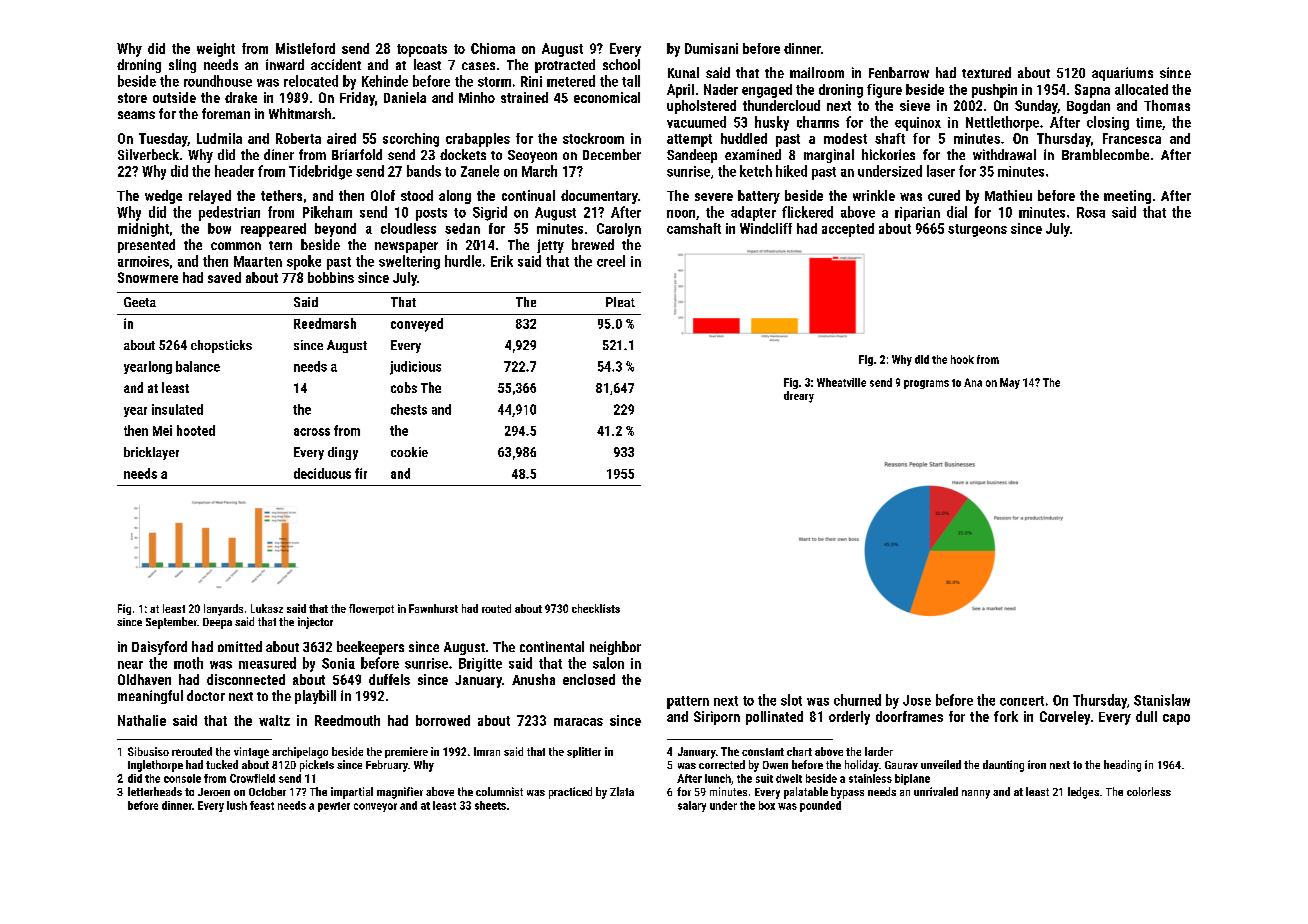  Describe the element at coordinates (198, 366) in the screenshot. I see `balance` at that location.
